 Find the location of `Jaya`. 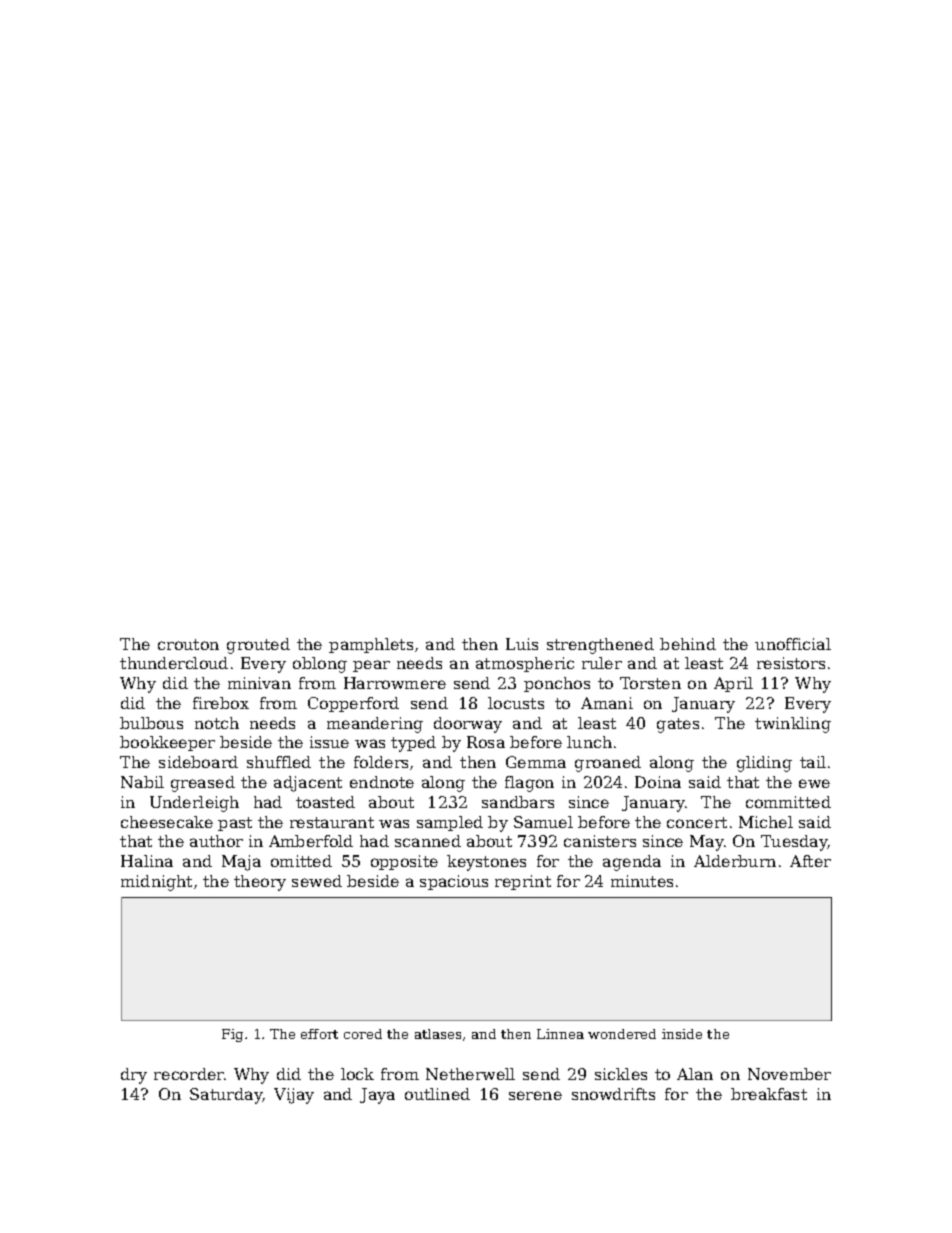

Jaya is located at coordinates (377, 1096).
